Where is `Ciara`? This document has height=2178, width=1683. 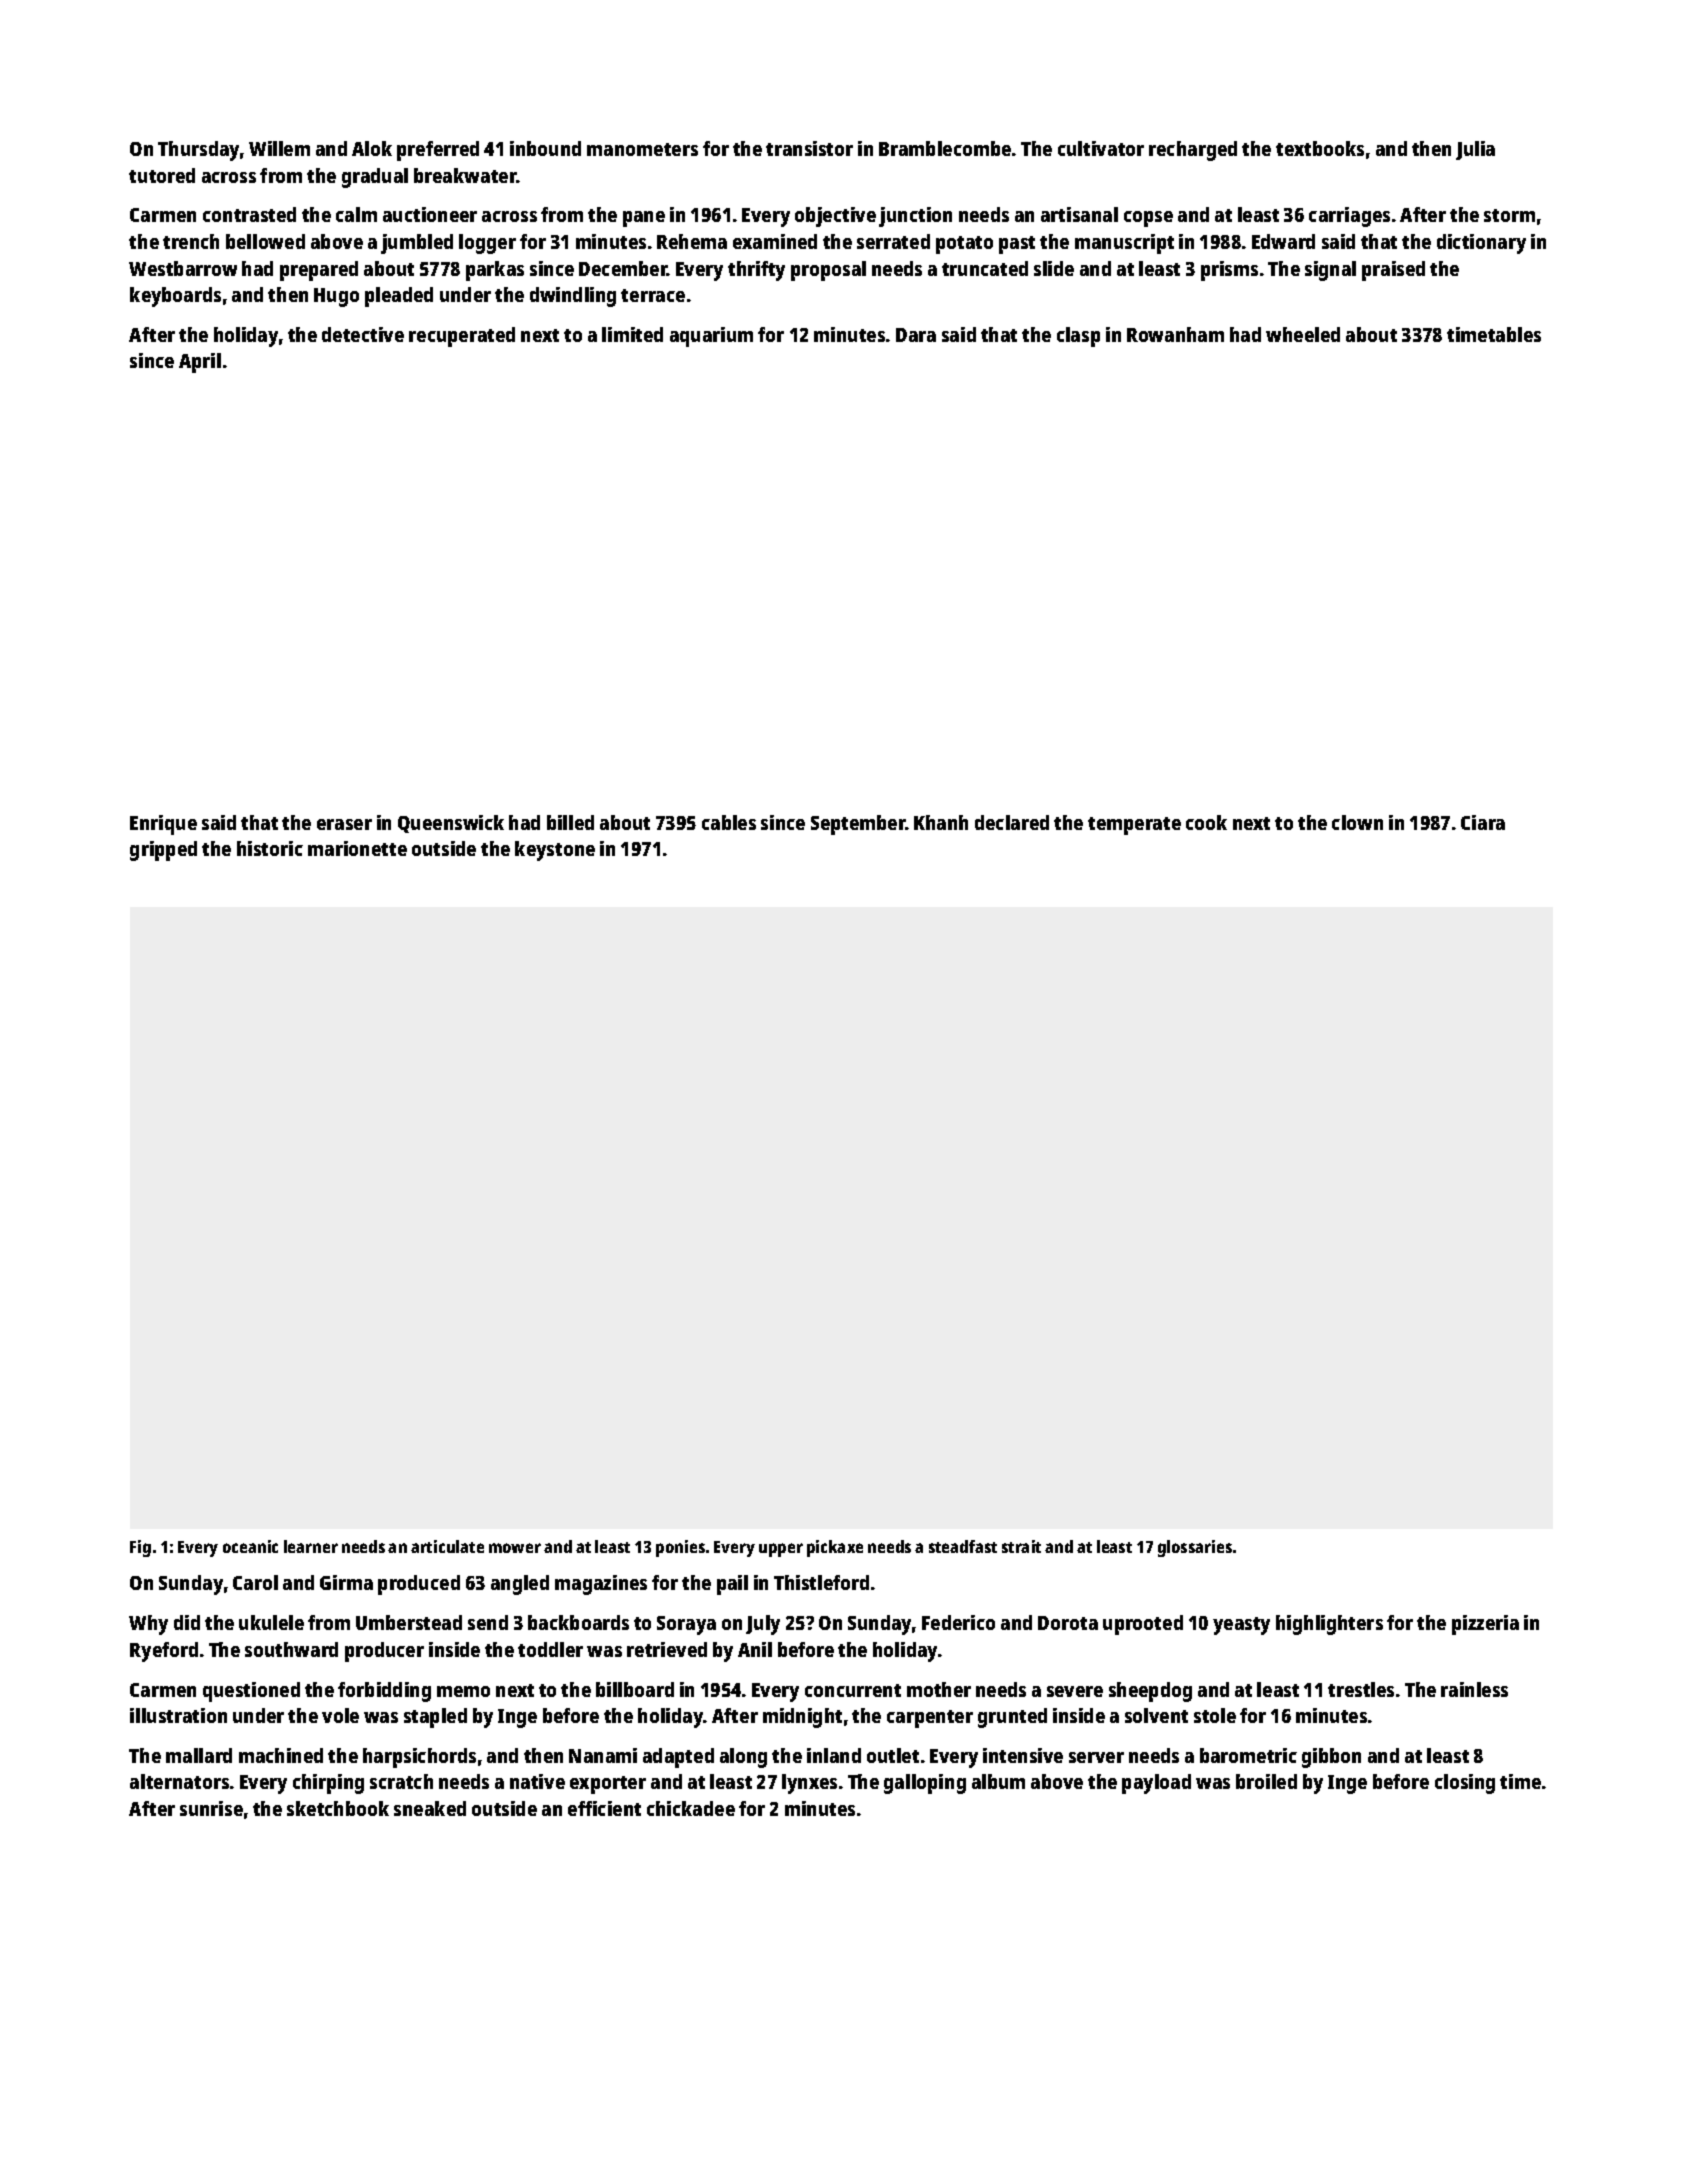 Ciara is located at coordinates (1483, 822).
